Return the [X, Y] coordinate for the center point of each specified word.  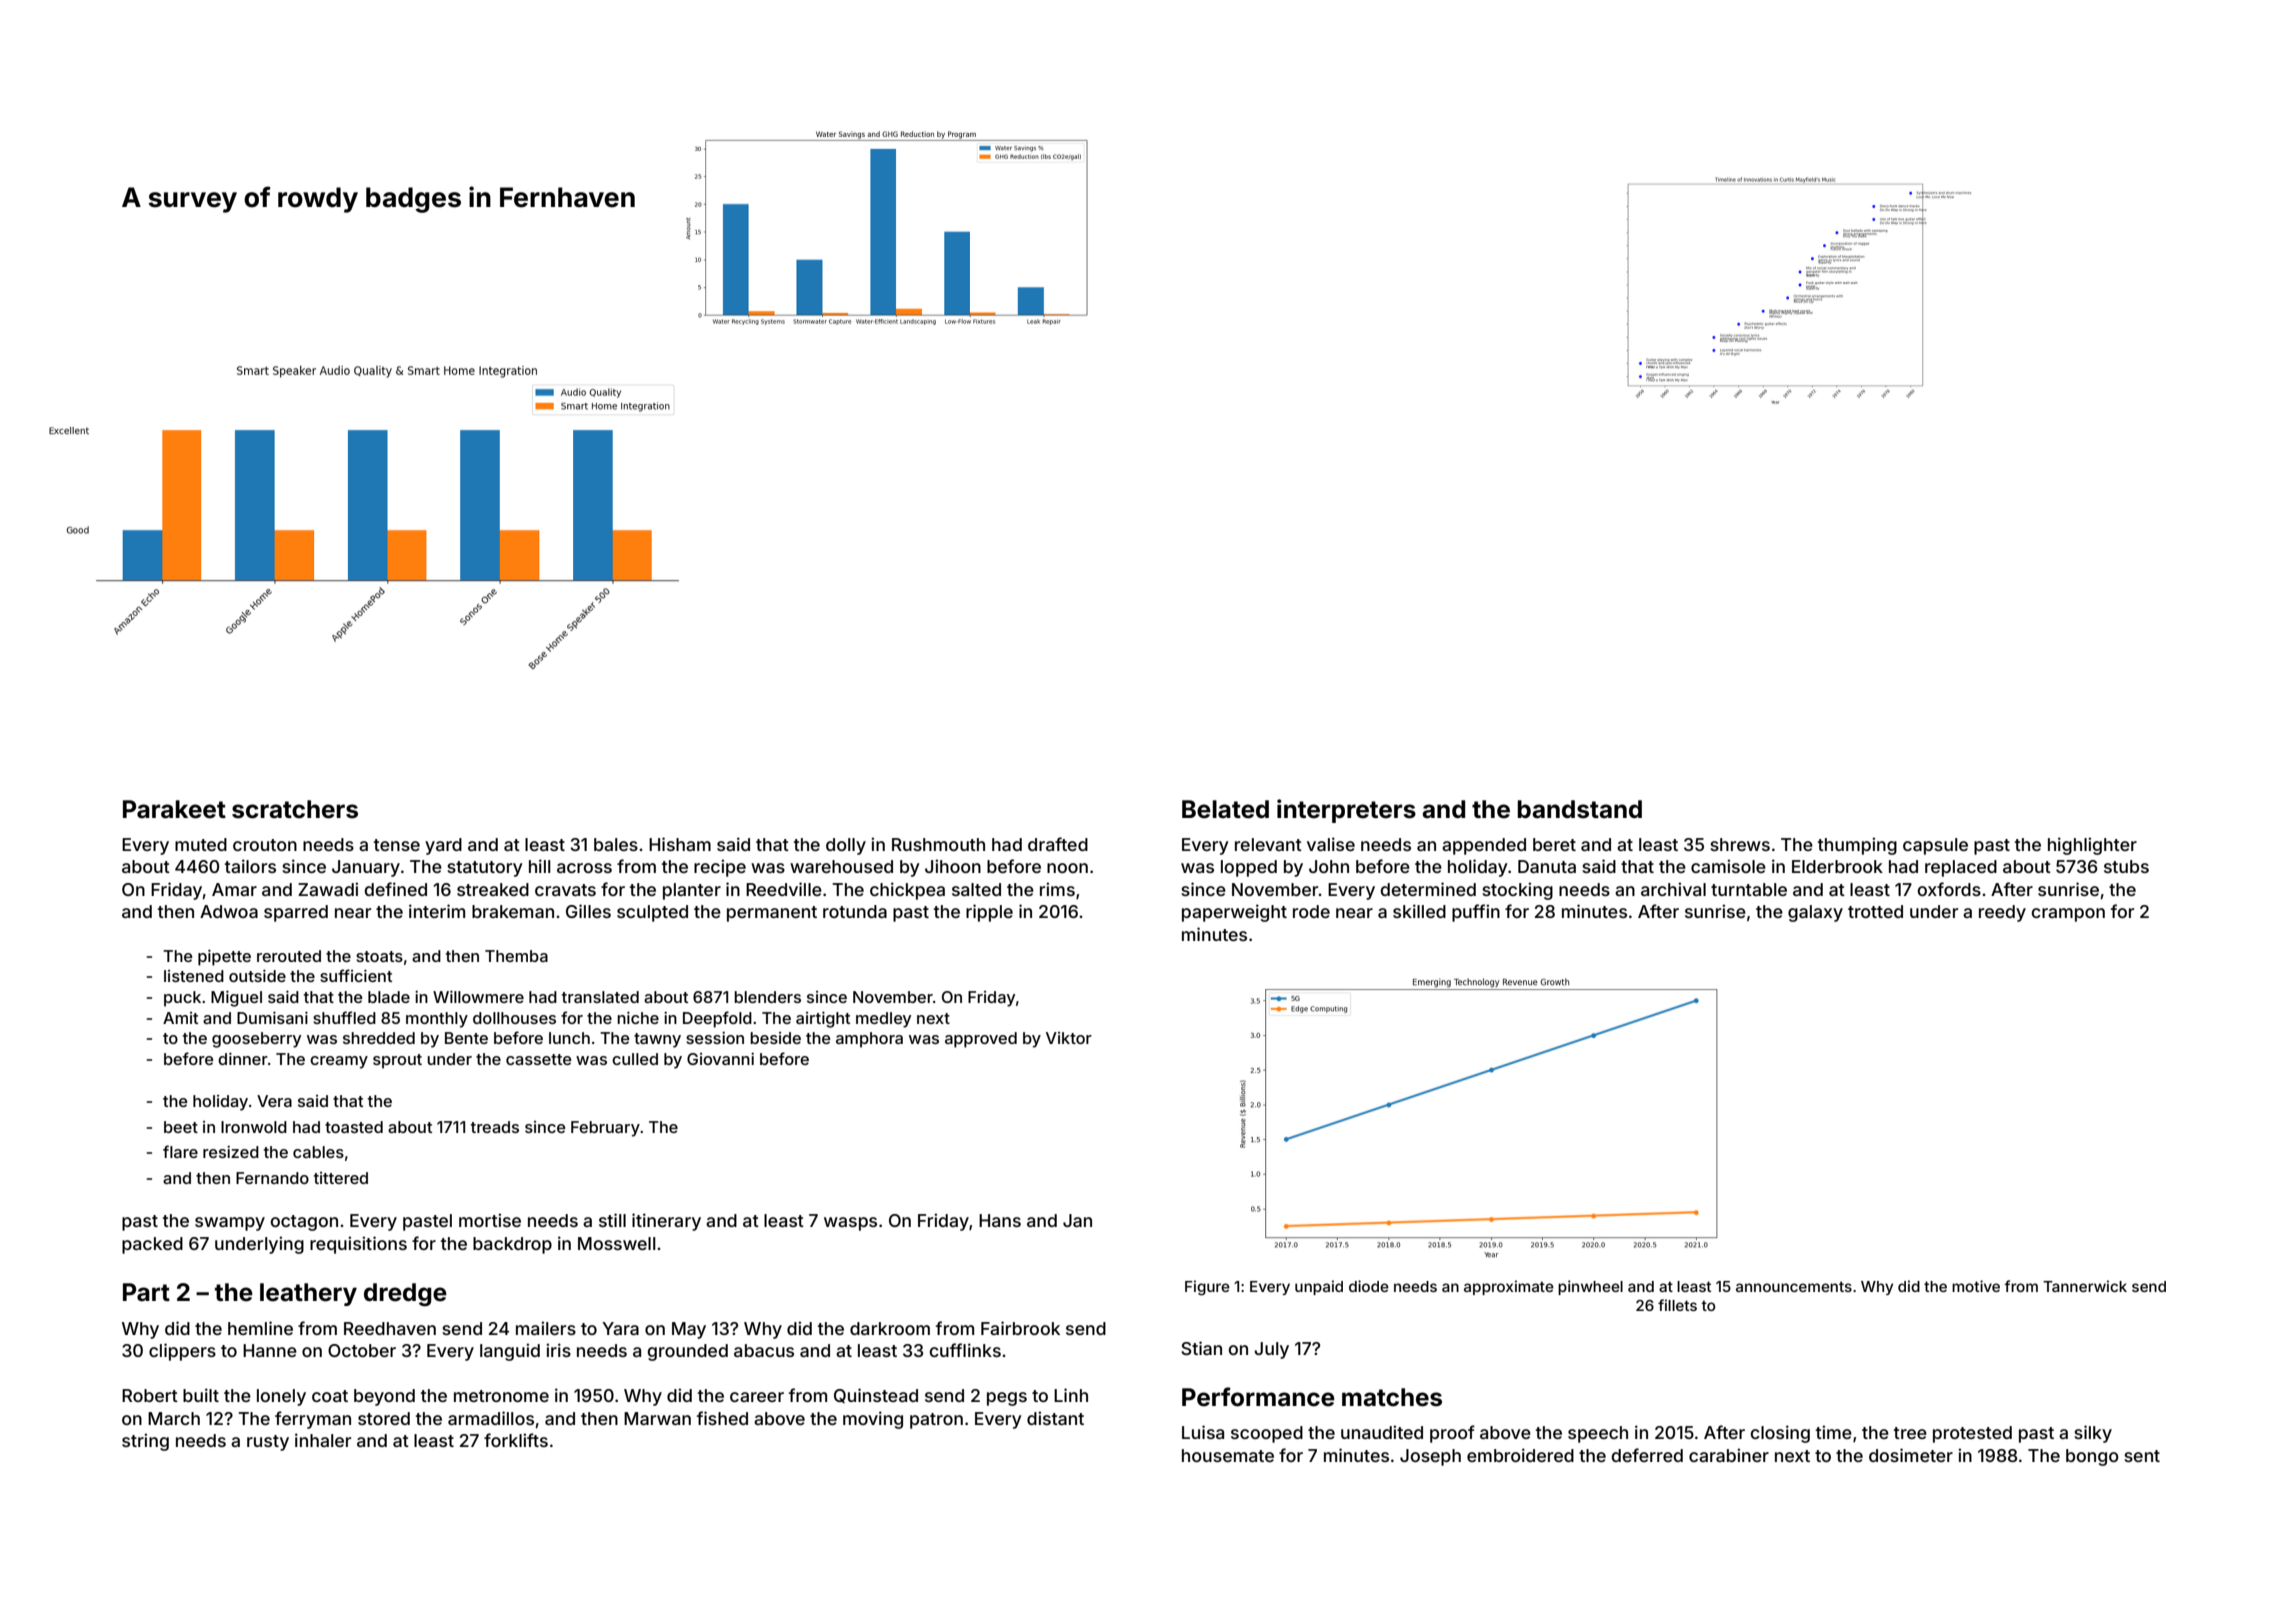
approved [981, 1040]
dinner [243, 1059]
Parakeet [174, 809]
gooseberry [256, 1040]
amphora [869, 1040]
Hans [1000, 1220]
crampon [2068, 915]
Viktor [1069, 1038]
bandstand [1579, 809]
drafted [1058, 844]
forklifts [516, 1440]
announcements [1794, 1286]
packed [152, 1245]
